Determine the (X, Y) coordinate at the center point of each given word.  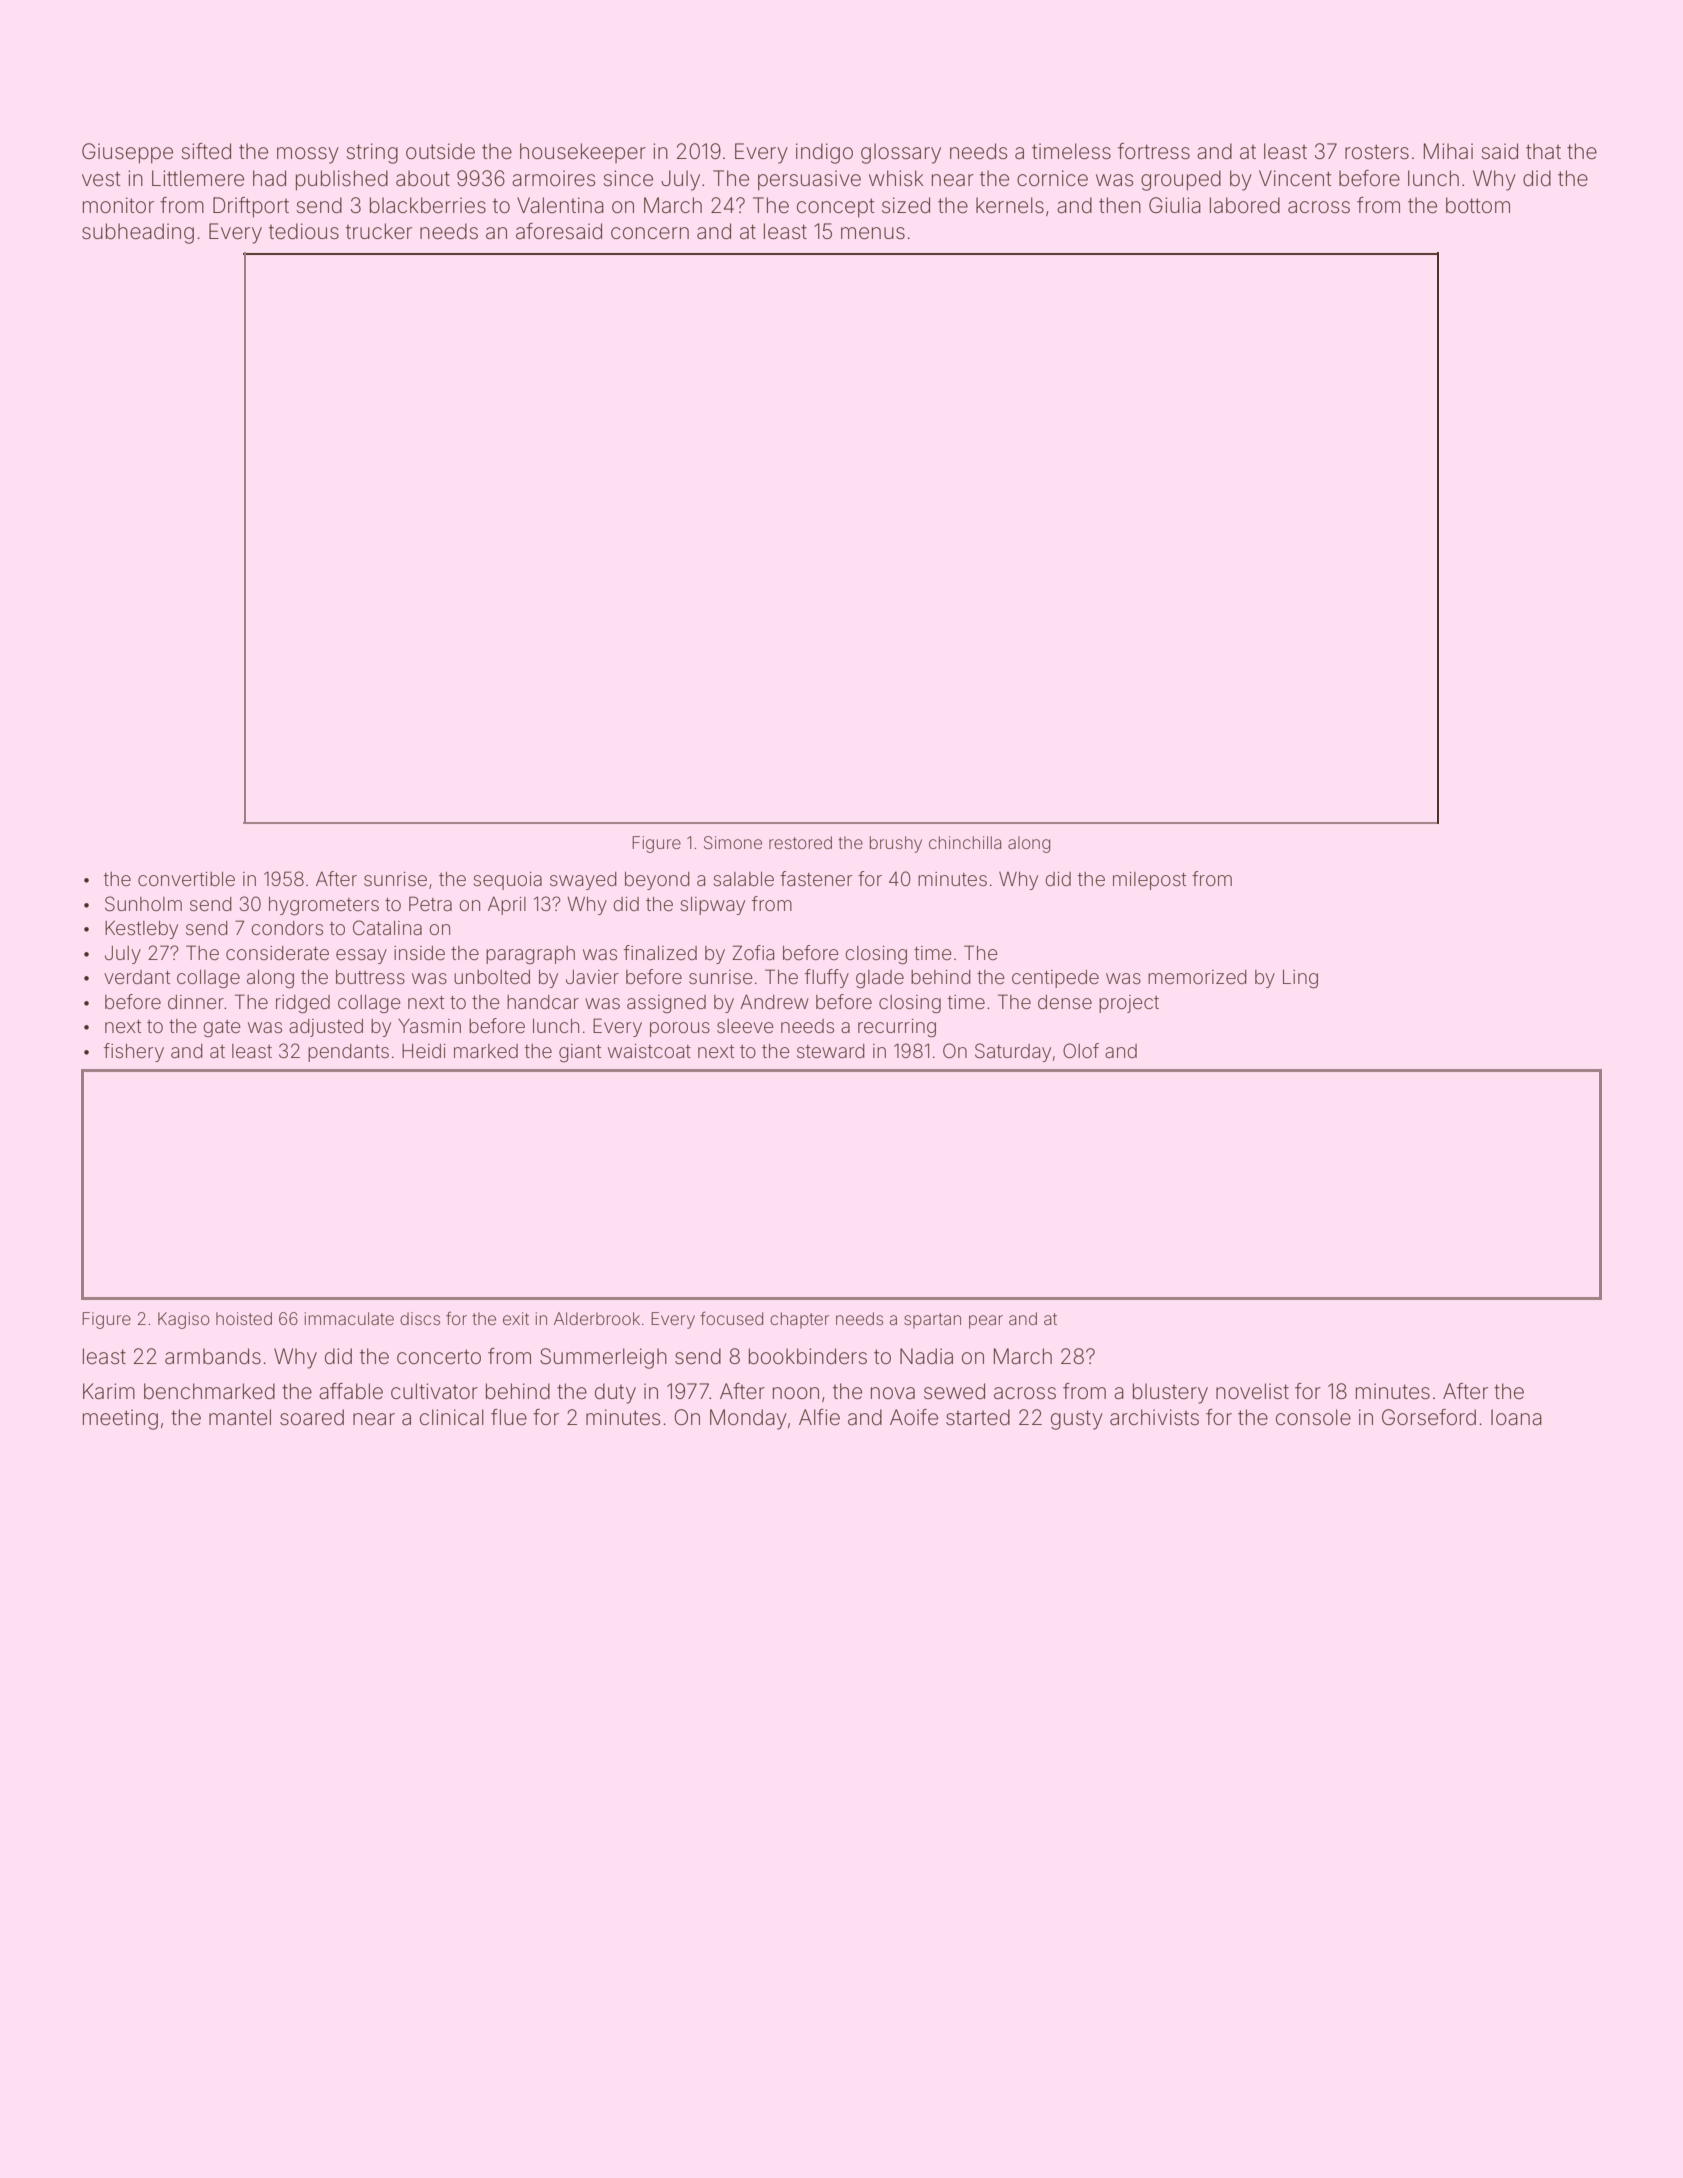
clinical (452, 1417)
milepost (1149, 881)
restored (800, 842)
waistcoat (649, 1051)
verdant (137, 977)
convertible (186, 879)
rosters (1377, 151)
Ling (1300, 979)
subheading (138, 233)
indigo (824, 153)
